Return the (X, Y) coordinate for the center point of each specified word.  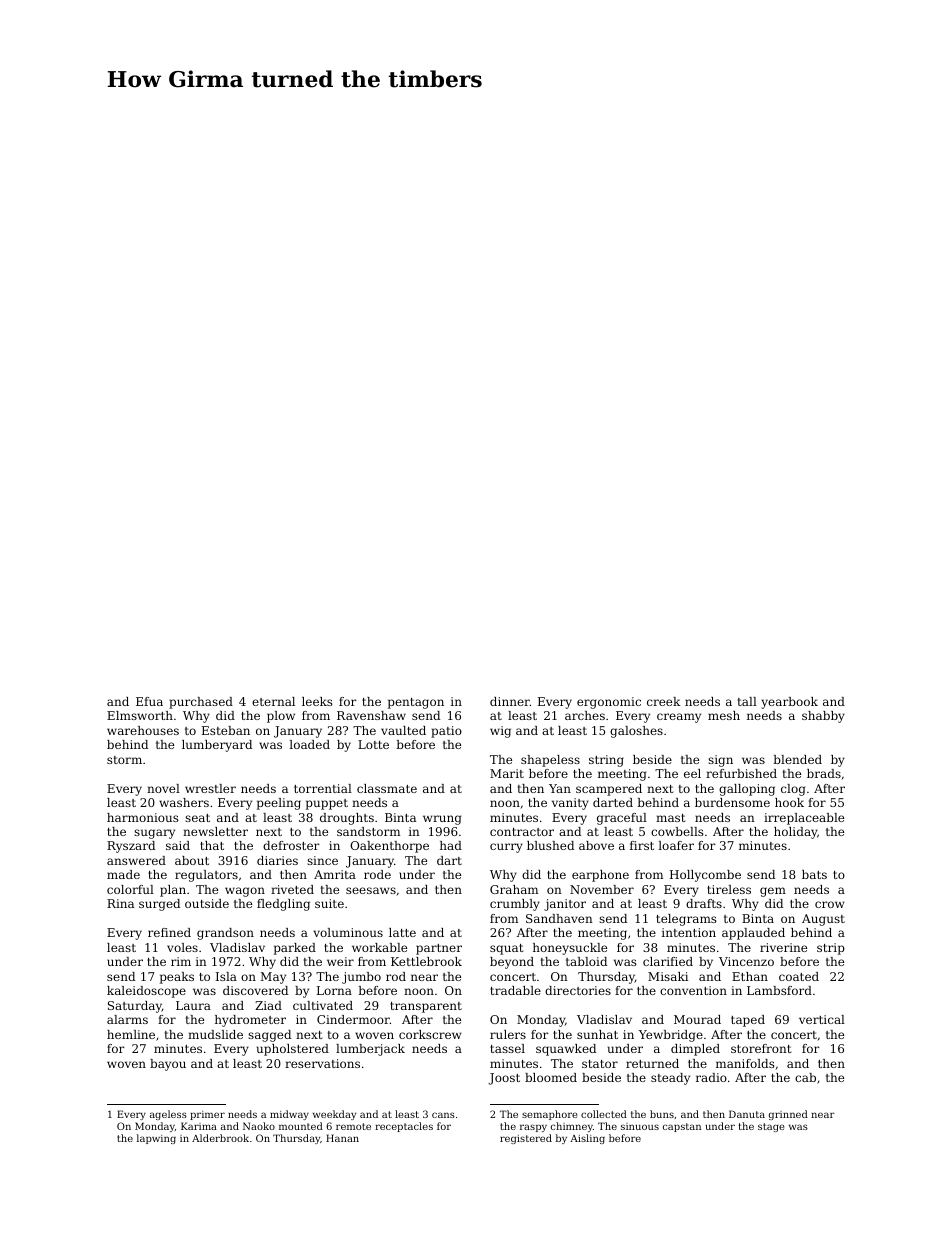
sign (720, 761)
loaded (309, 744)
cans (443, 1115)
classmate (387, 788)
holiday (795, 833)
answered (136, 860)
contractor (522, 832)
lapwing (156, 1139)
